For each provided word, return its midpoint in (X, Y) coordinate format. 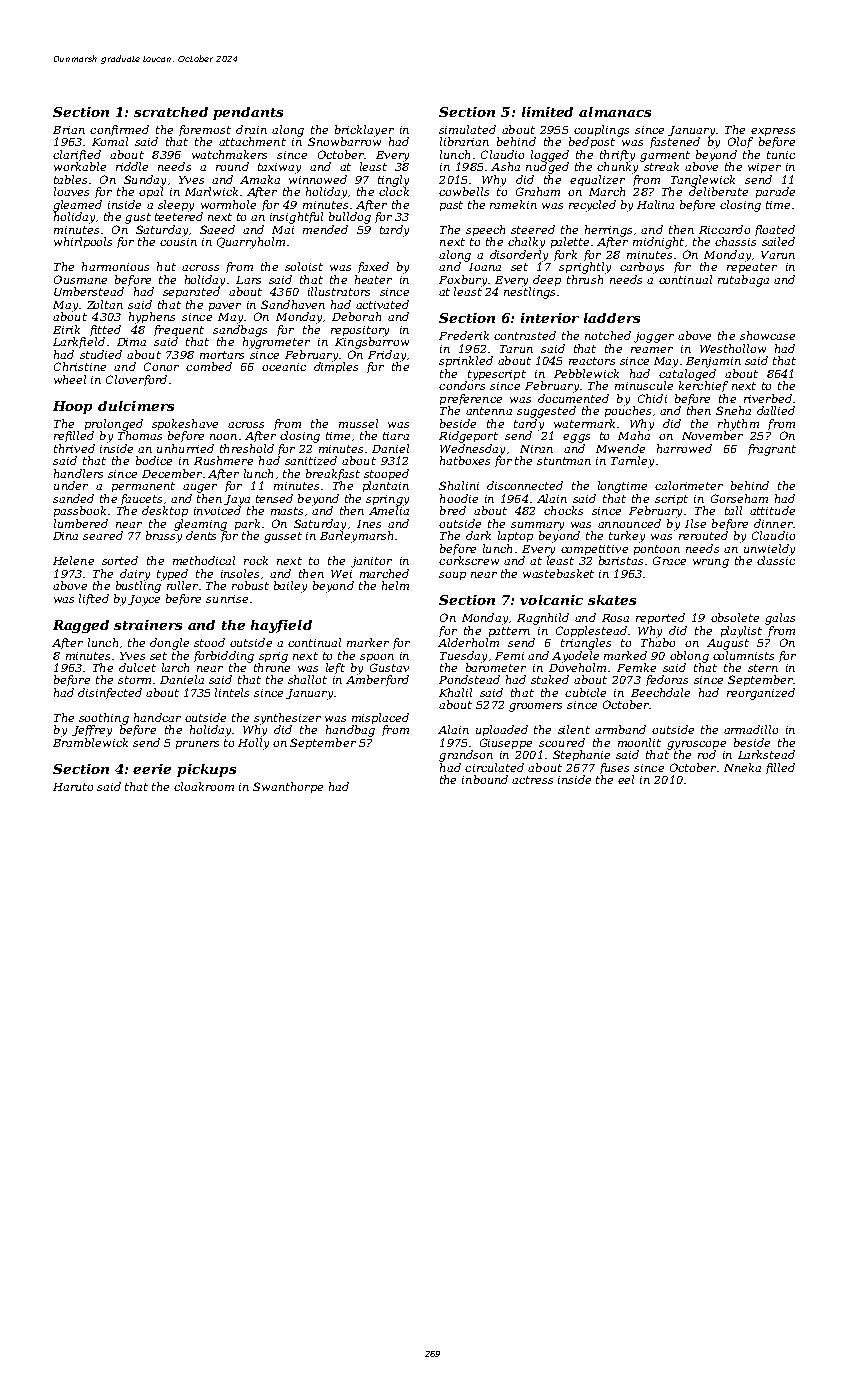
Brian (69, 130)
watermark (584, 423)
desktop (165, 511)
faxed (373, 267)
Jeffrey (92, 731)
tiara (396, 436)
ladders (612, 318)
